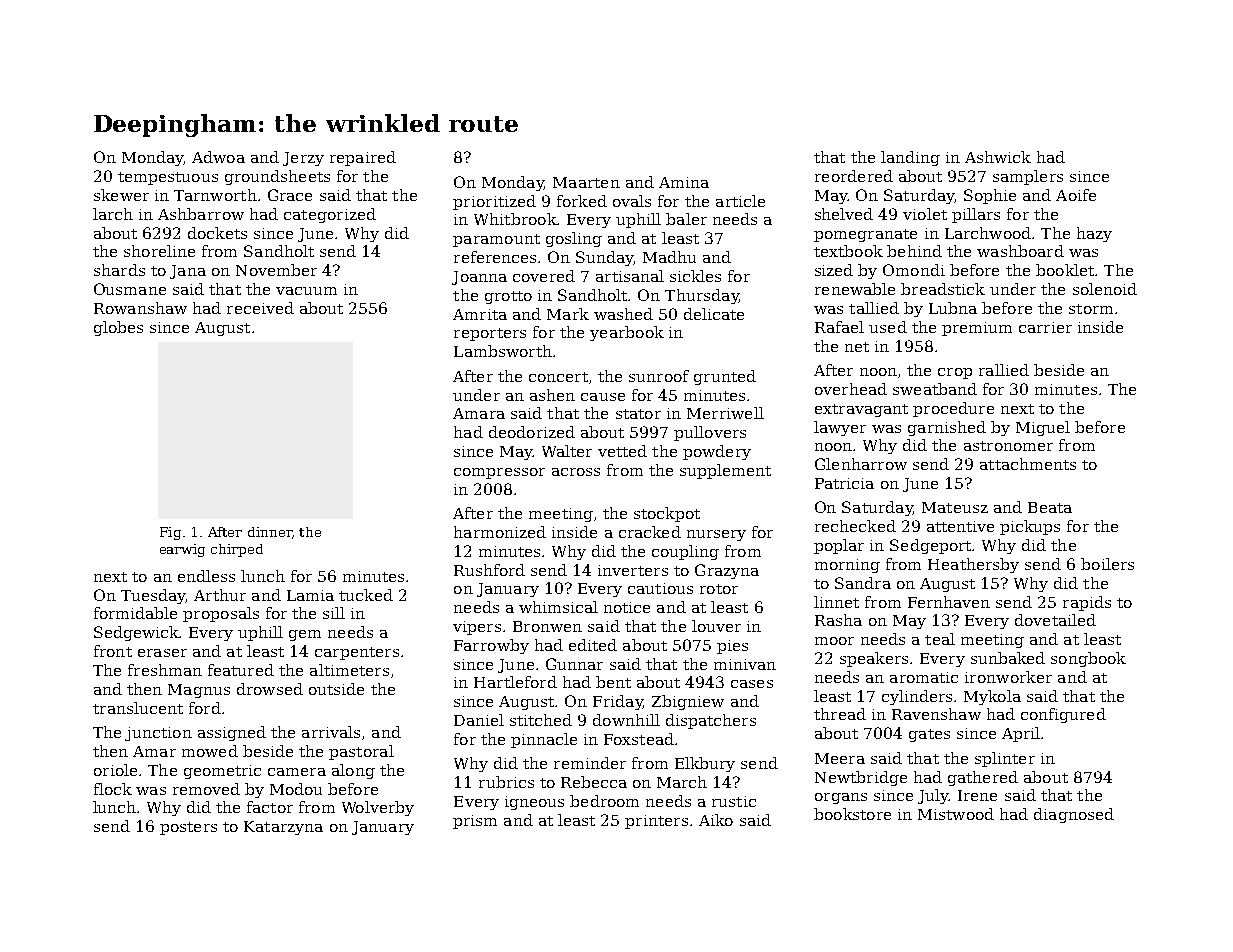  I want to click on globes, so click(118, 328).
